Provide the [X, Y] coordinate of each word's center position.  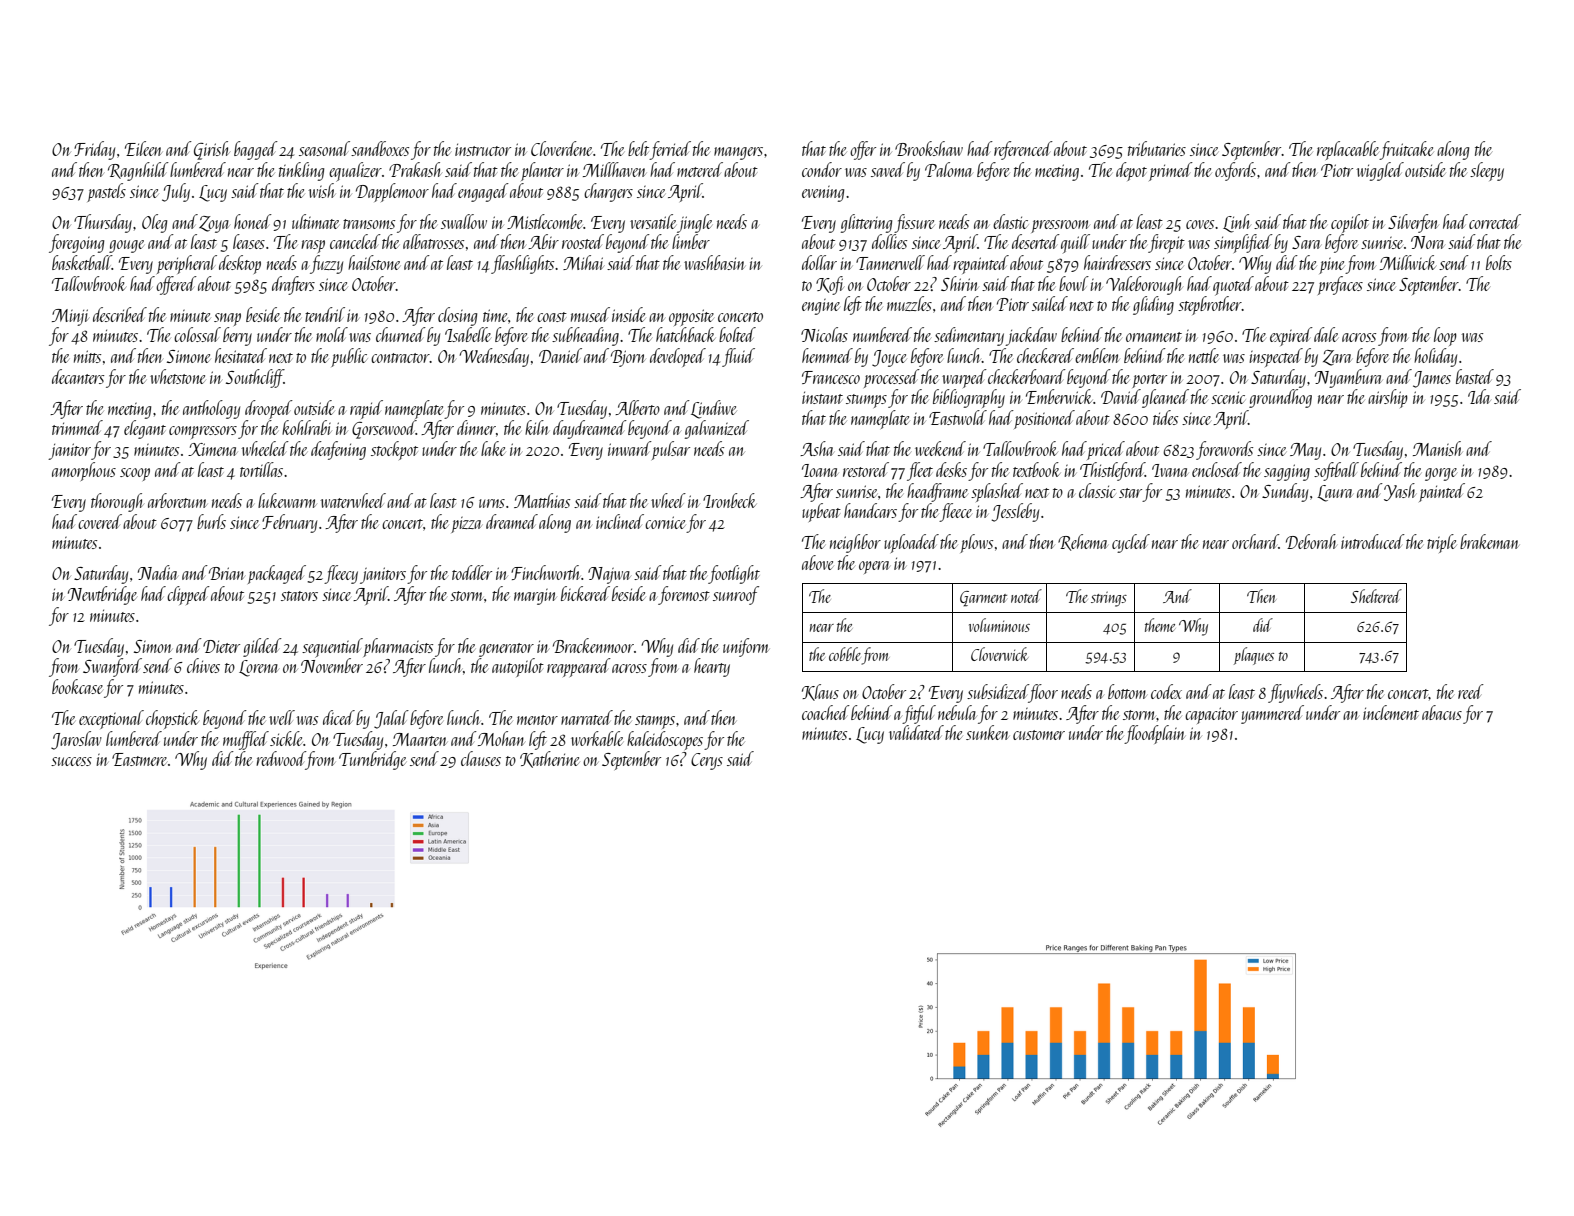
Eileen [143, 148]
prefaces [1340, 285]
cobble [845, 654]
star [1130, 493]
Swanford [112, 667]
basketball [82, 262]
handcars [870, 510]
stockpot [394, 450]
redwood [281, 758]
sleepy [1487, 171]
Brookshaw [929, 148]
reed [1471, 691]
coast [552, 317]
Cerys [707, 761]
